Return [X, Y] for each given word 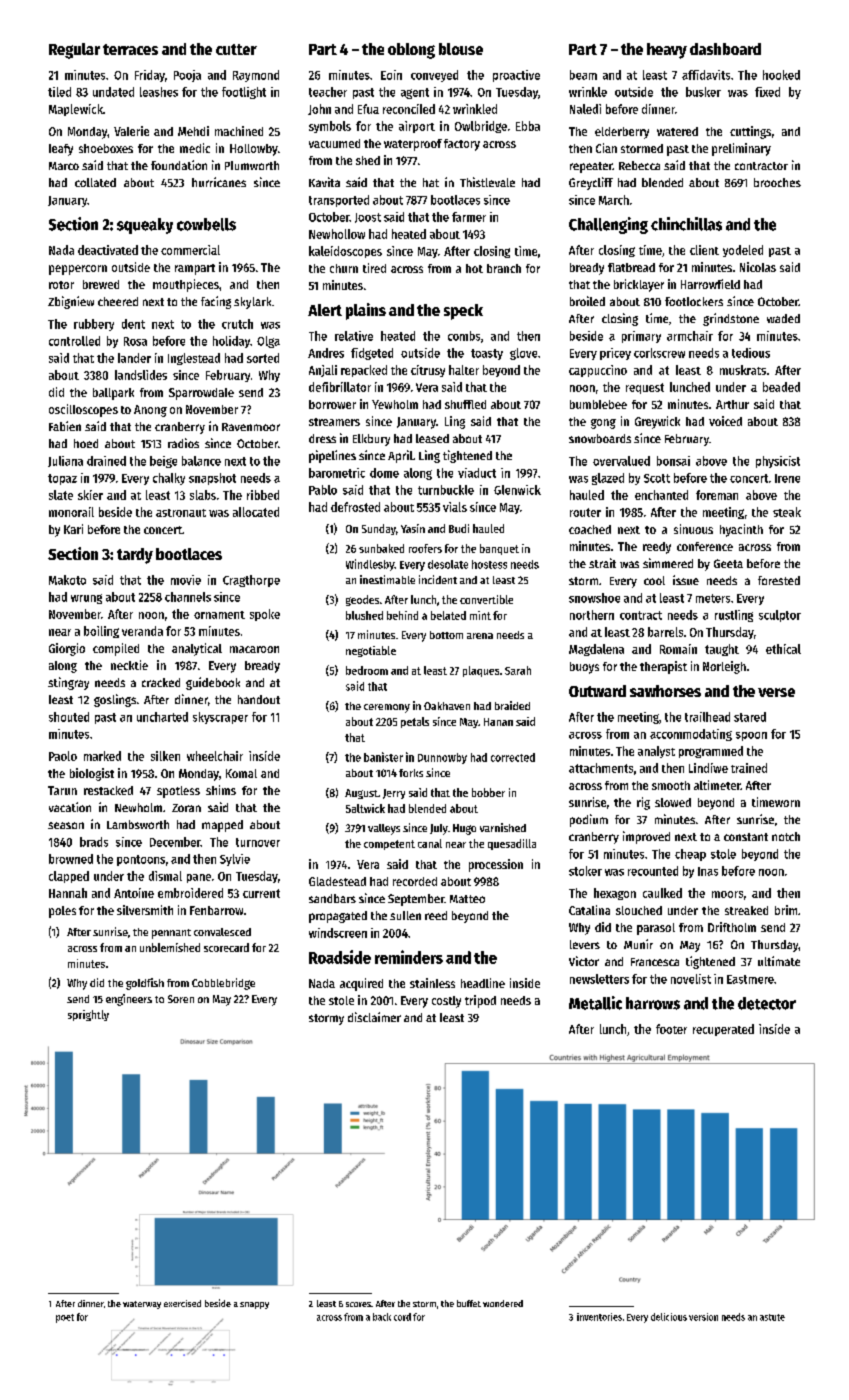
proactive [516, 76]
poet [65, 1318]
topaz [62, 479]
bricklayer [639, 285]
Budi [459, 528]
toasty [487, 354]
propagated [338, 917]
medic [195, 148]
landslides [141, 375]
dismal [165, 876]
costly [446, 1002]
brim [786, 910]
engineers [129, 1000]
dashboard [725, 49]
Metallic [595, 1003]
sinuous [693, 529]
